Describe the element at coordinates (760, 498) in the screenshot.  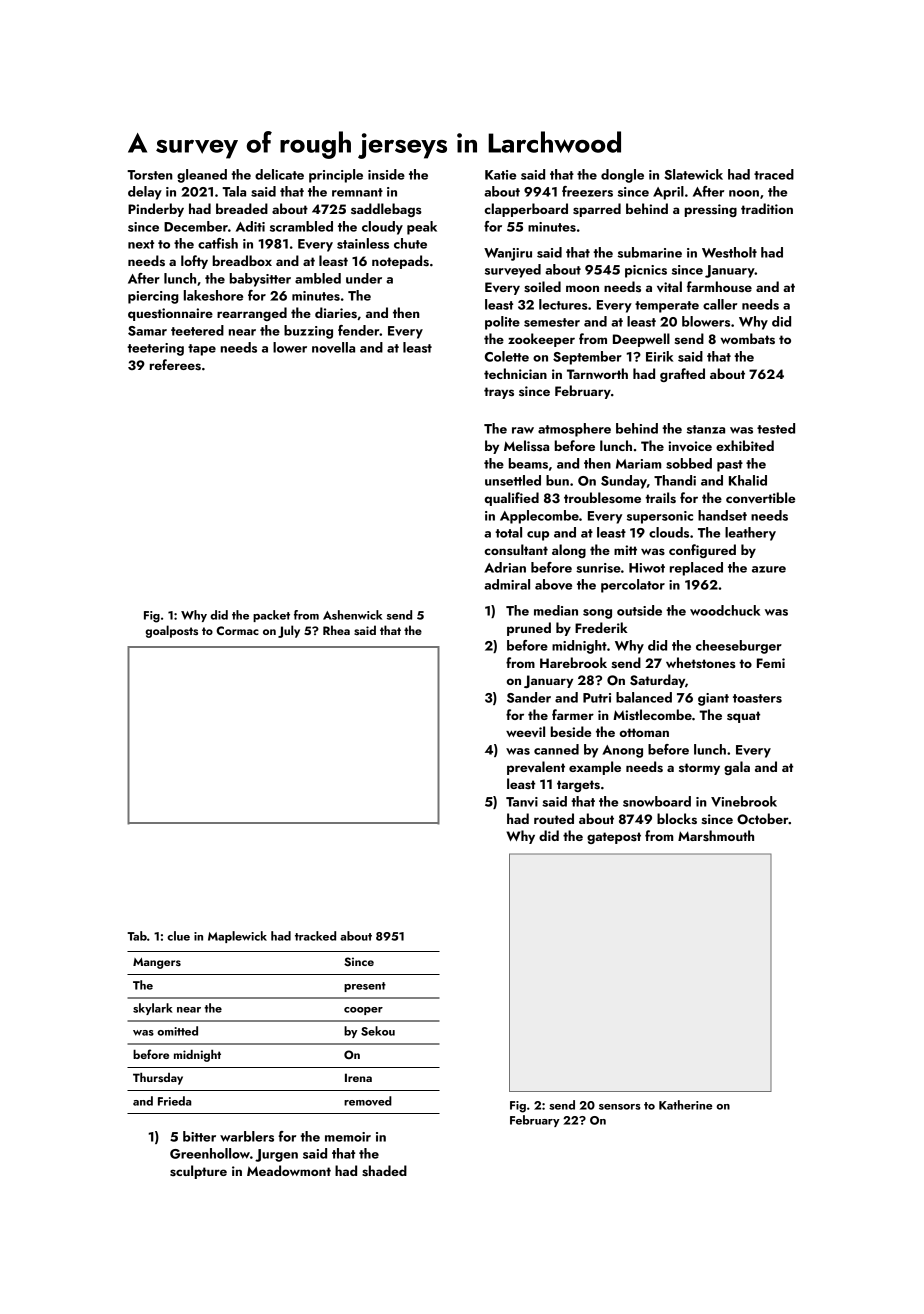
I see `convertible` at that location.
